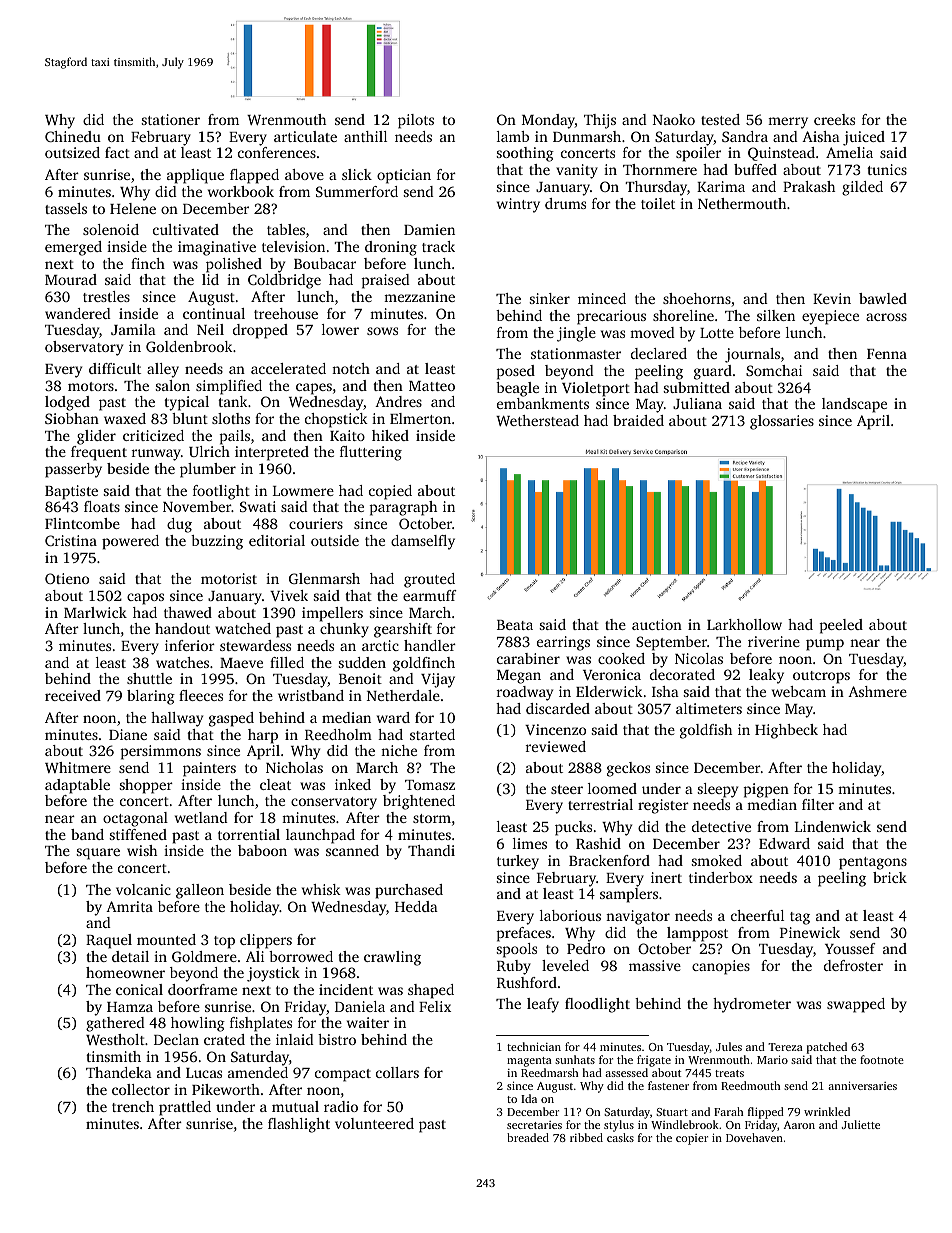 The image size is (952, 1233). I want to click on collars, so click(397, 1072).
